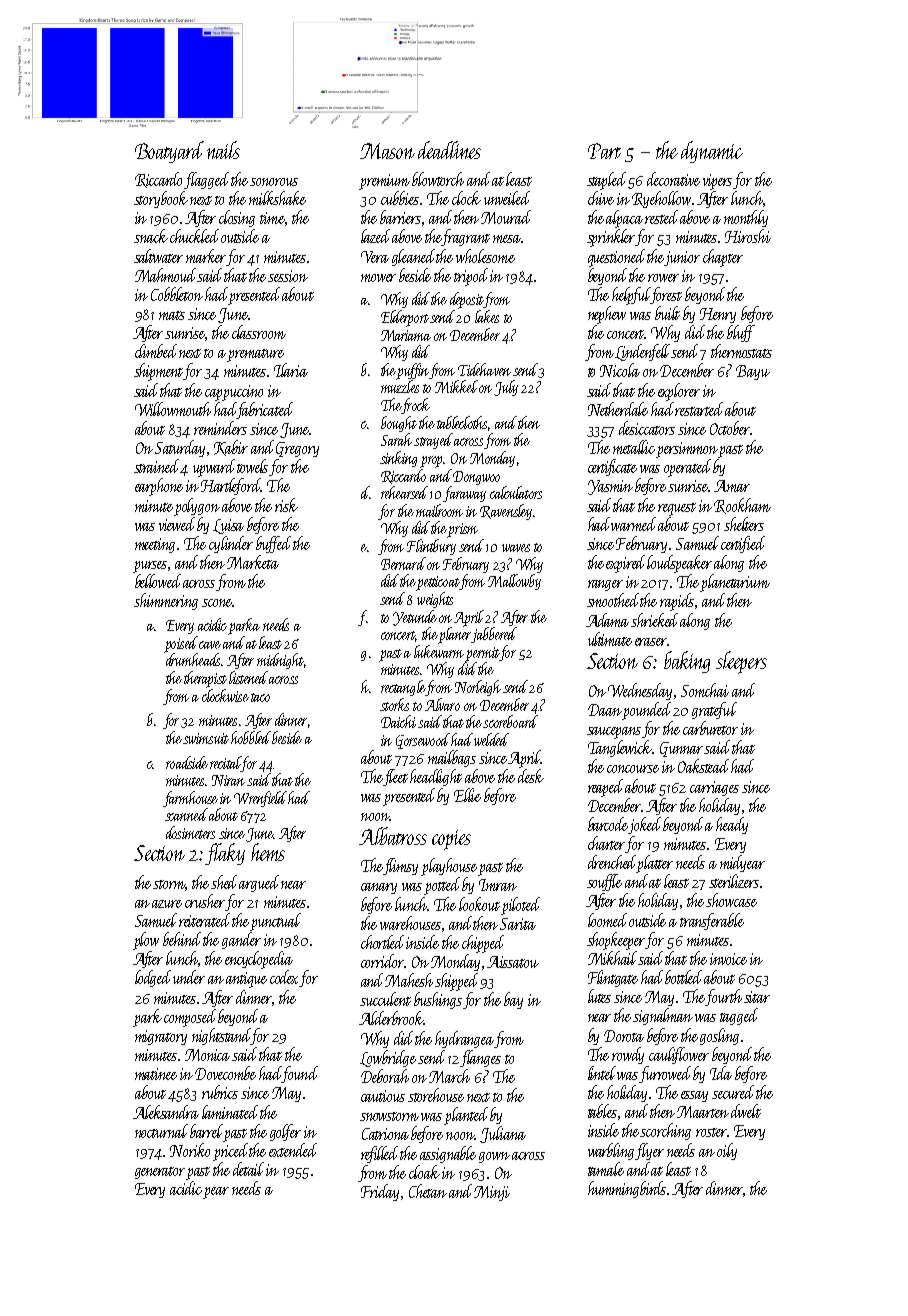  I want to click on Tanglewick, so click(620, 748).
